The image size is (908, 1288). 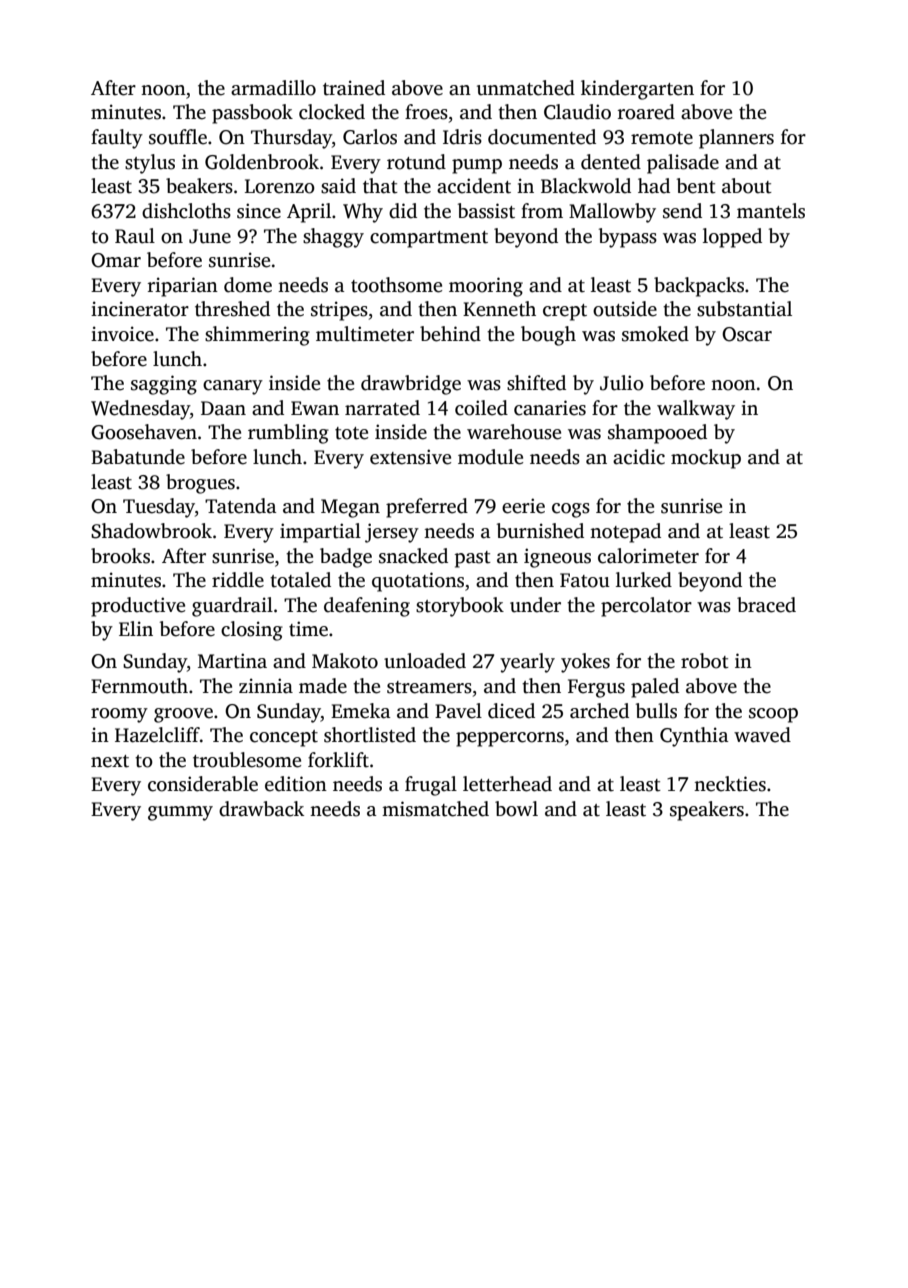 What do you see at coordinates (628, 238) in the screenshot?
I see `bypass` at bounding box center [628, 238].
